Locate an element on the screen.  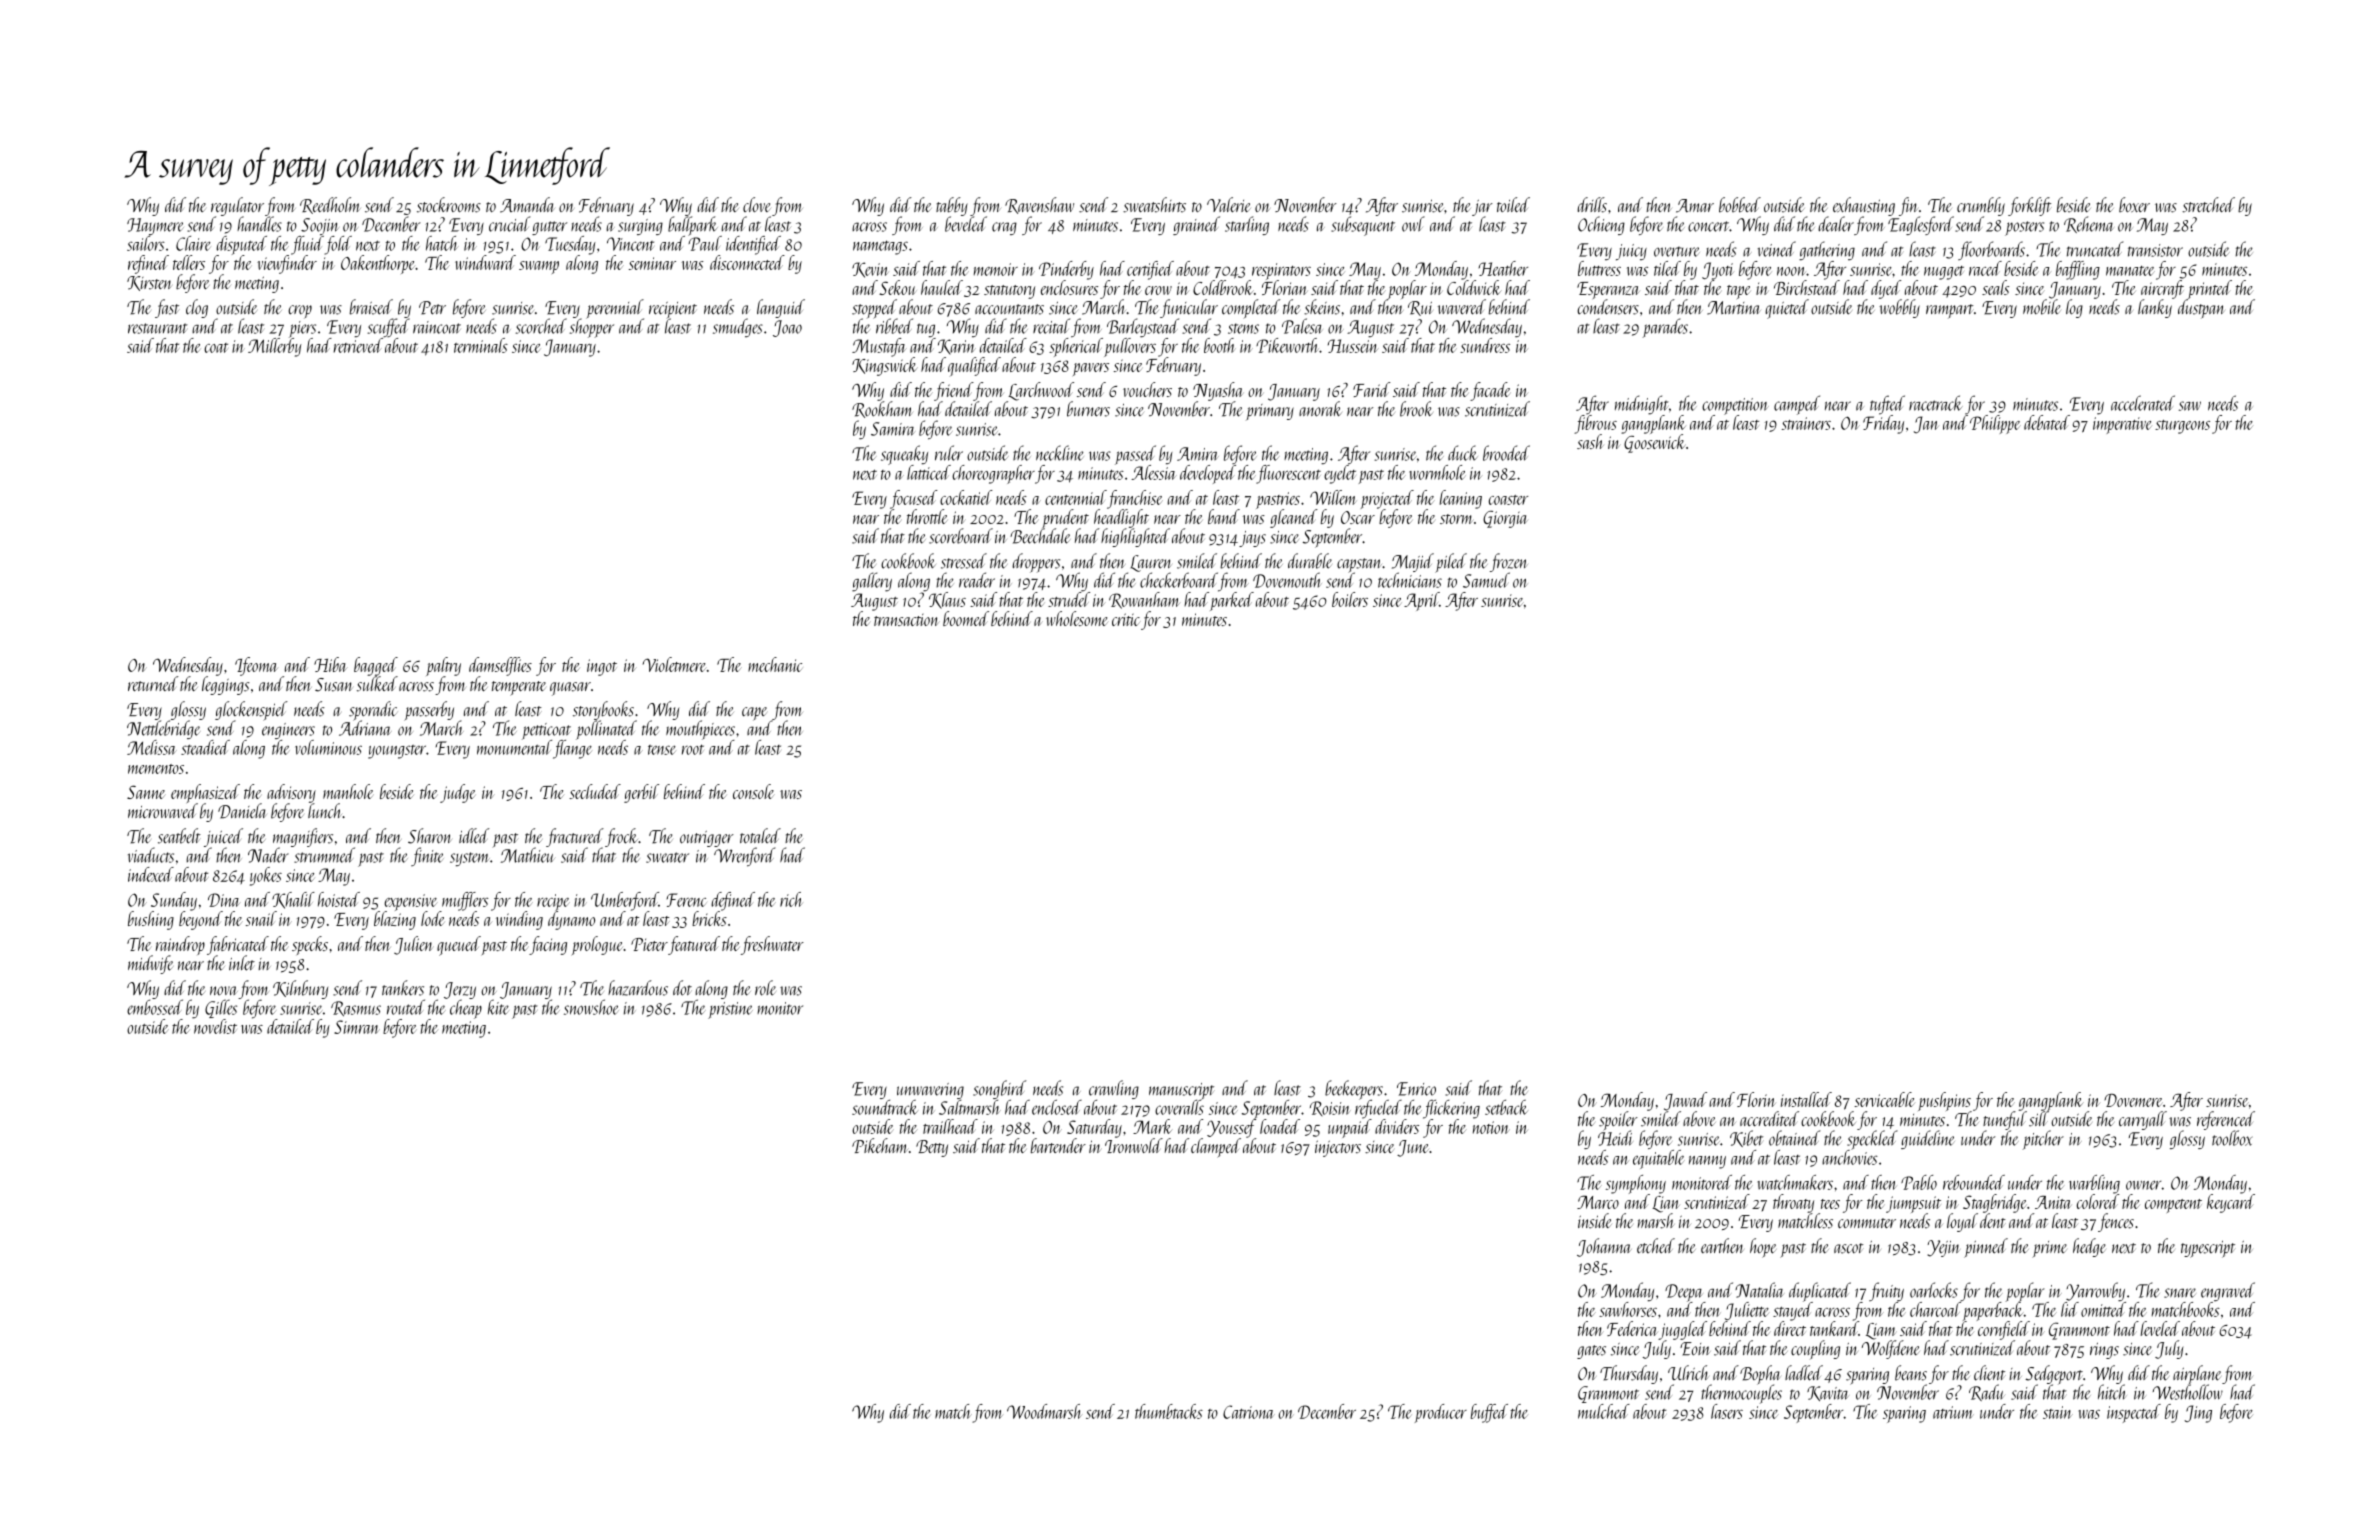
Samuel is located at coordinates (1486, 580).
